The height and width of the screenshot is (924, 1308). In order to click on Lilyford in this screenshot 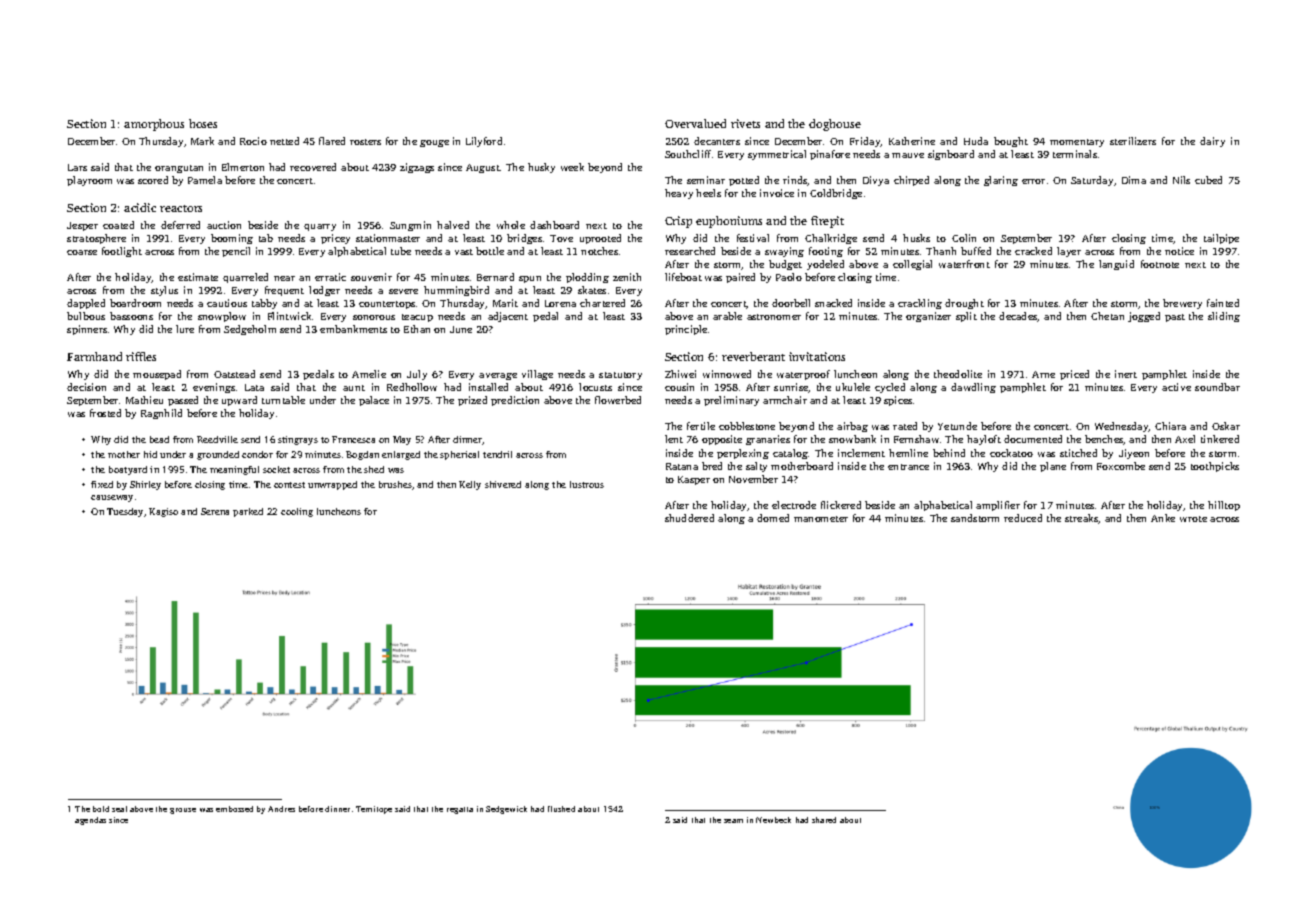, I will do `click(484, 142)`.
